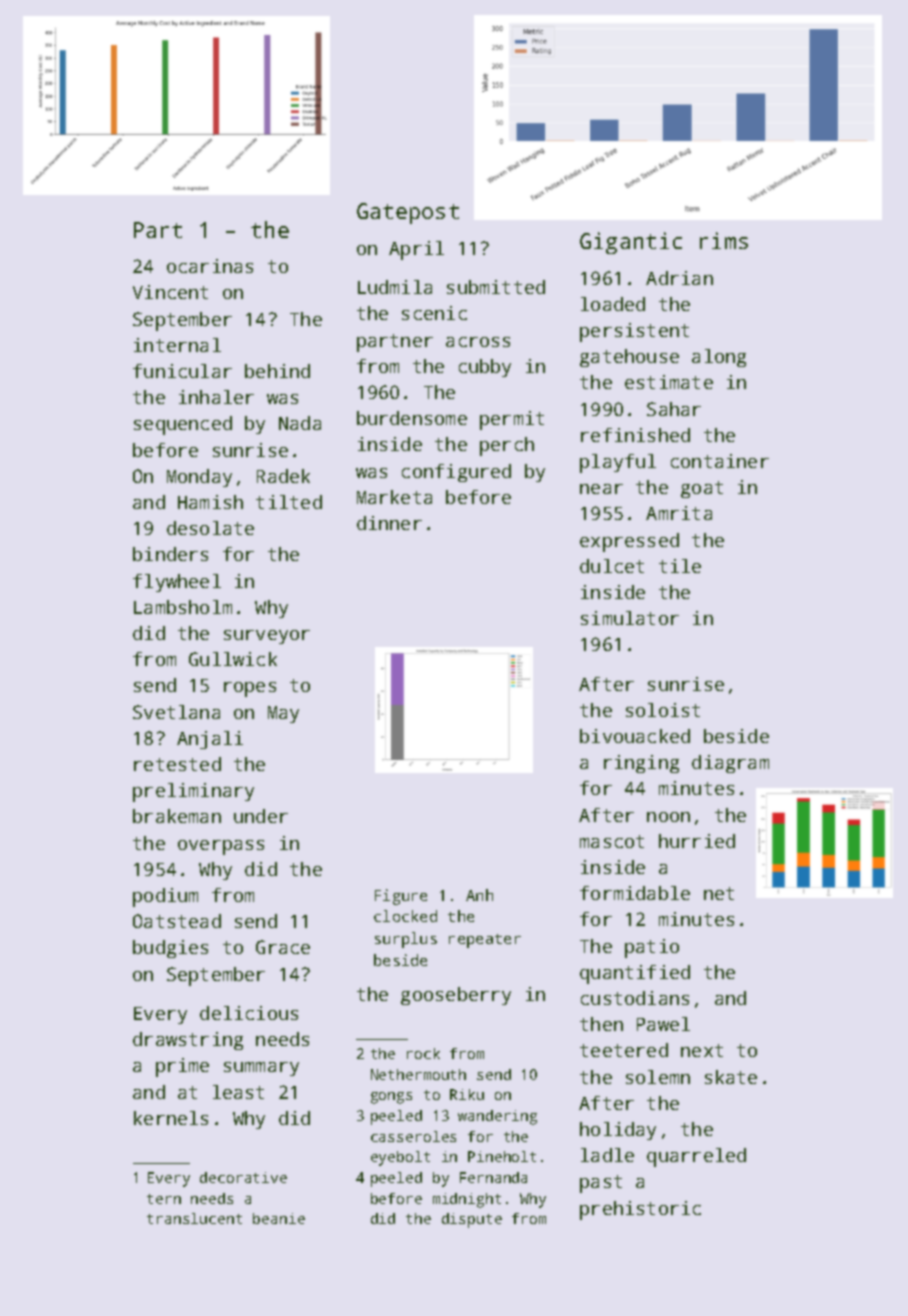 This document has height=1316, width=908. I want to click on Vincent, so click(170, 292).
